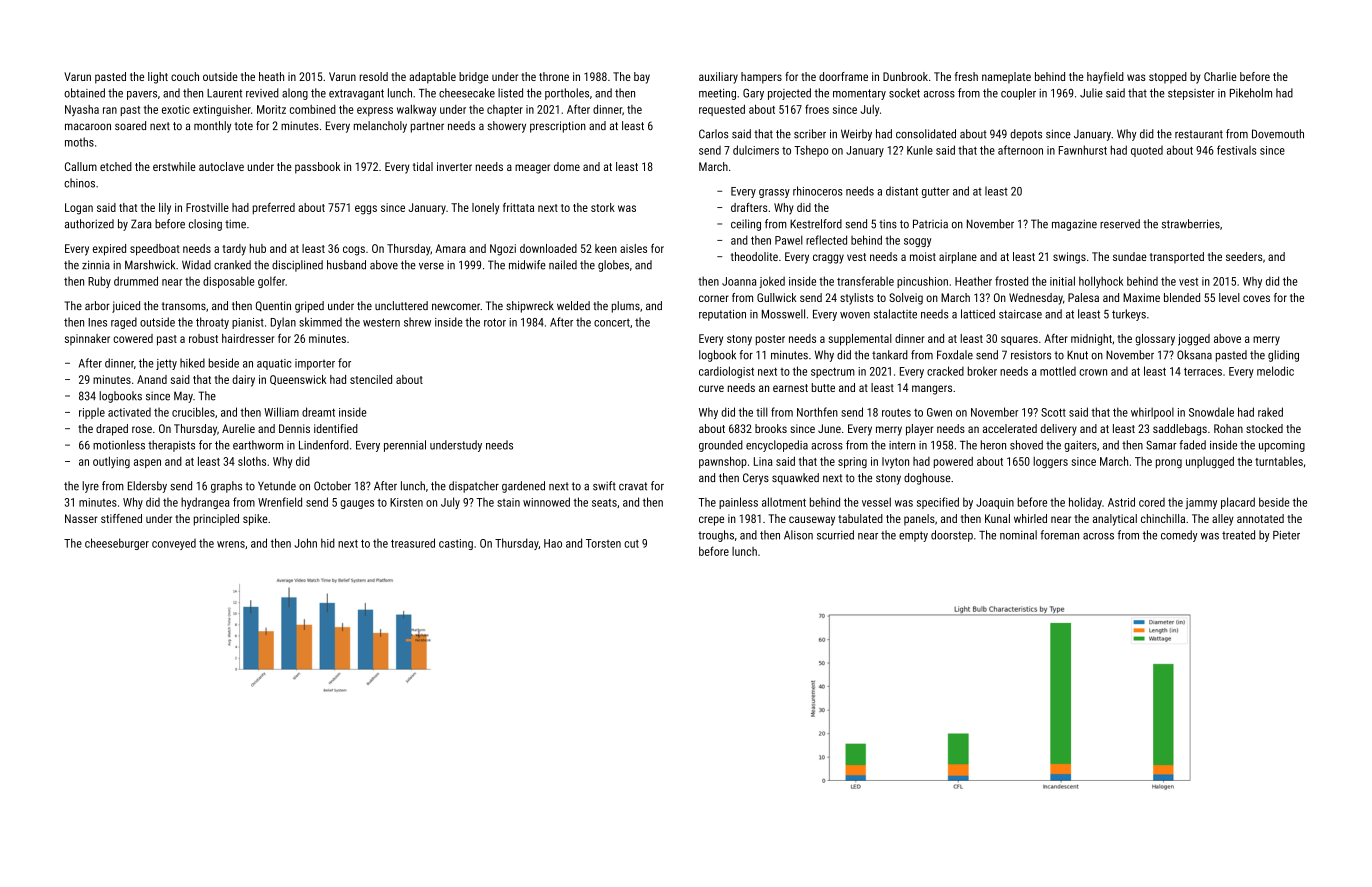 The image size is (1372, 887). I want to click on eggs, so click(366, 210).
